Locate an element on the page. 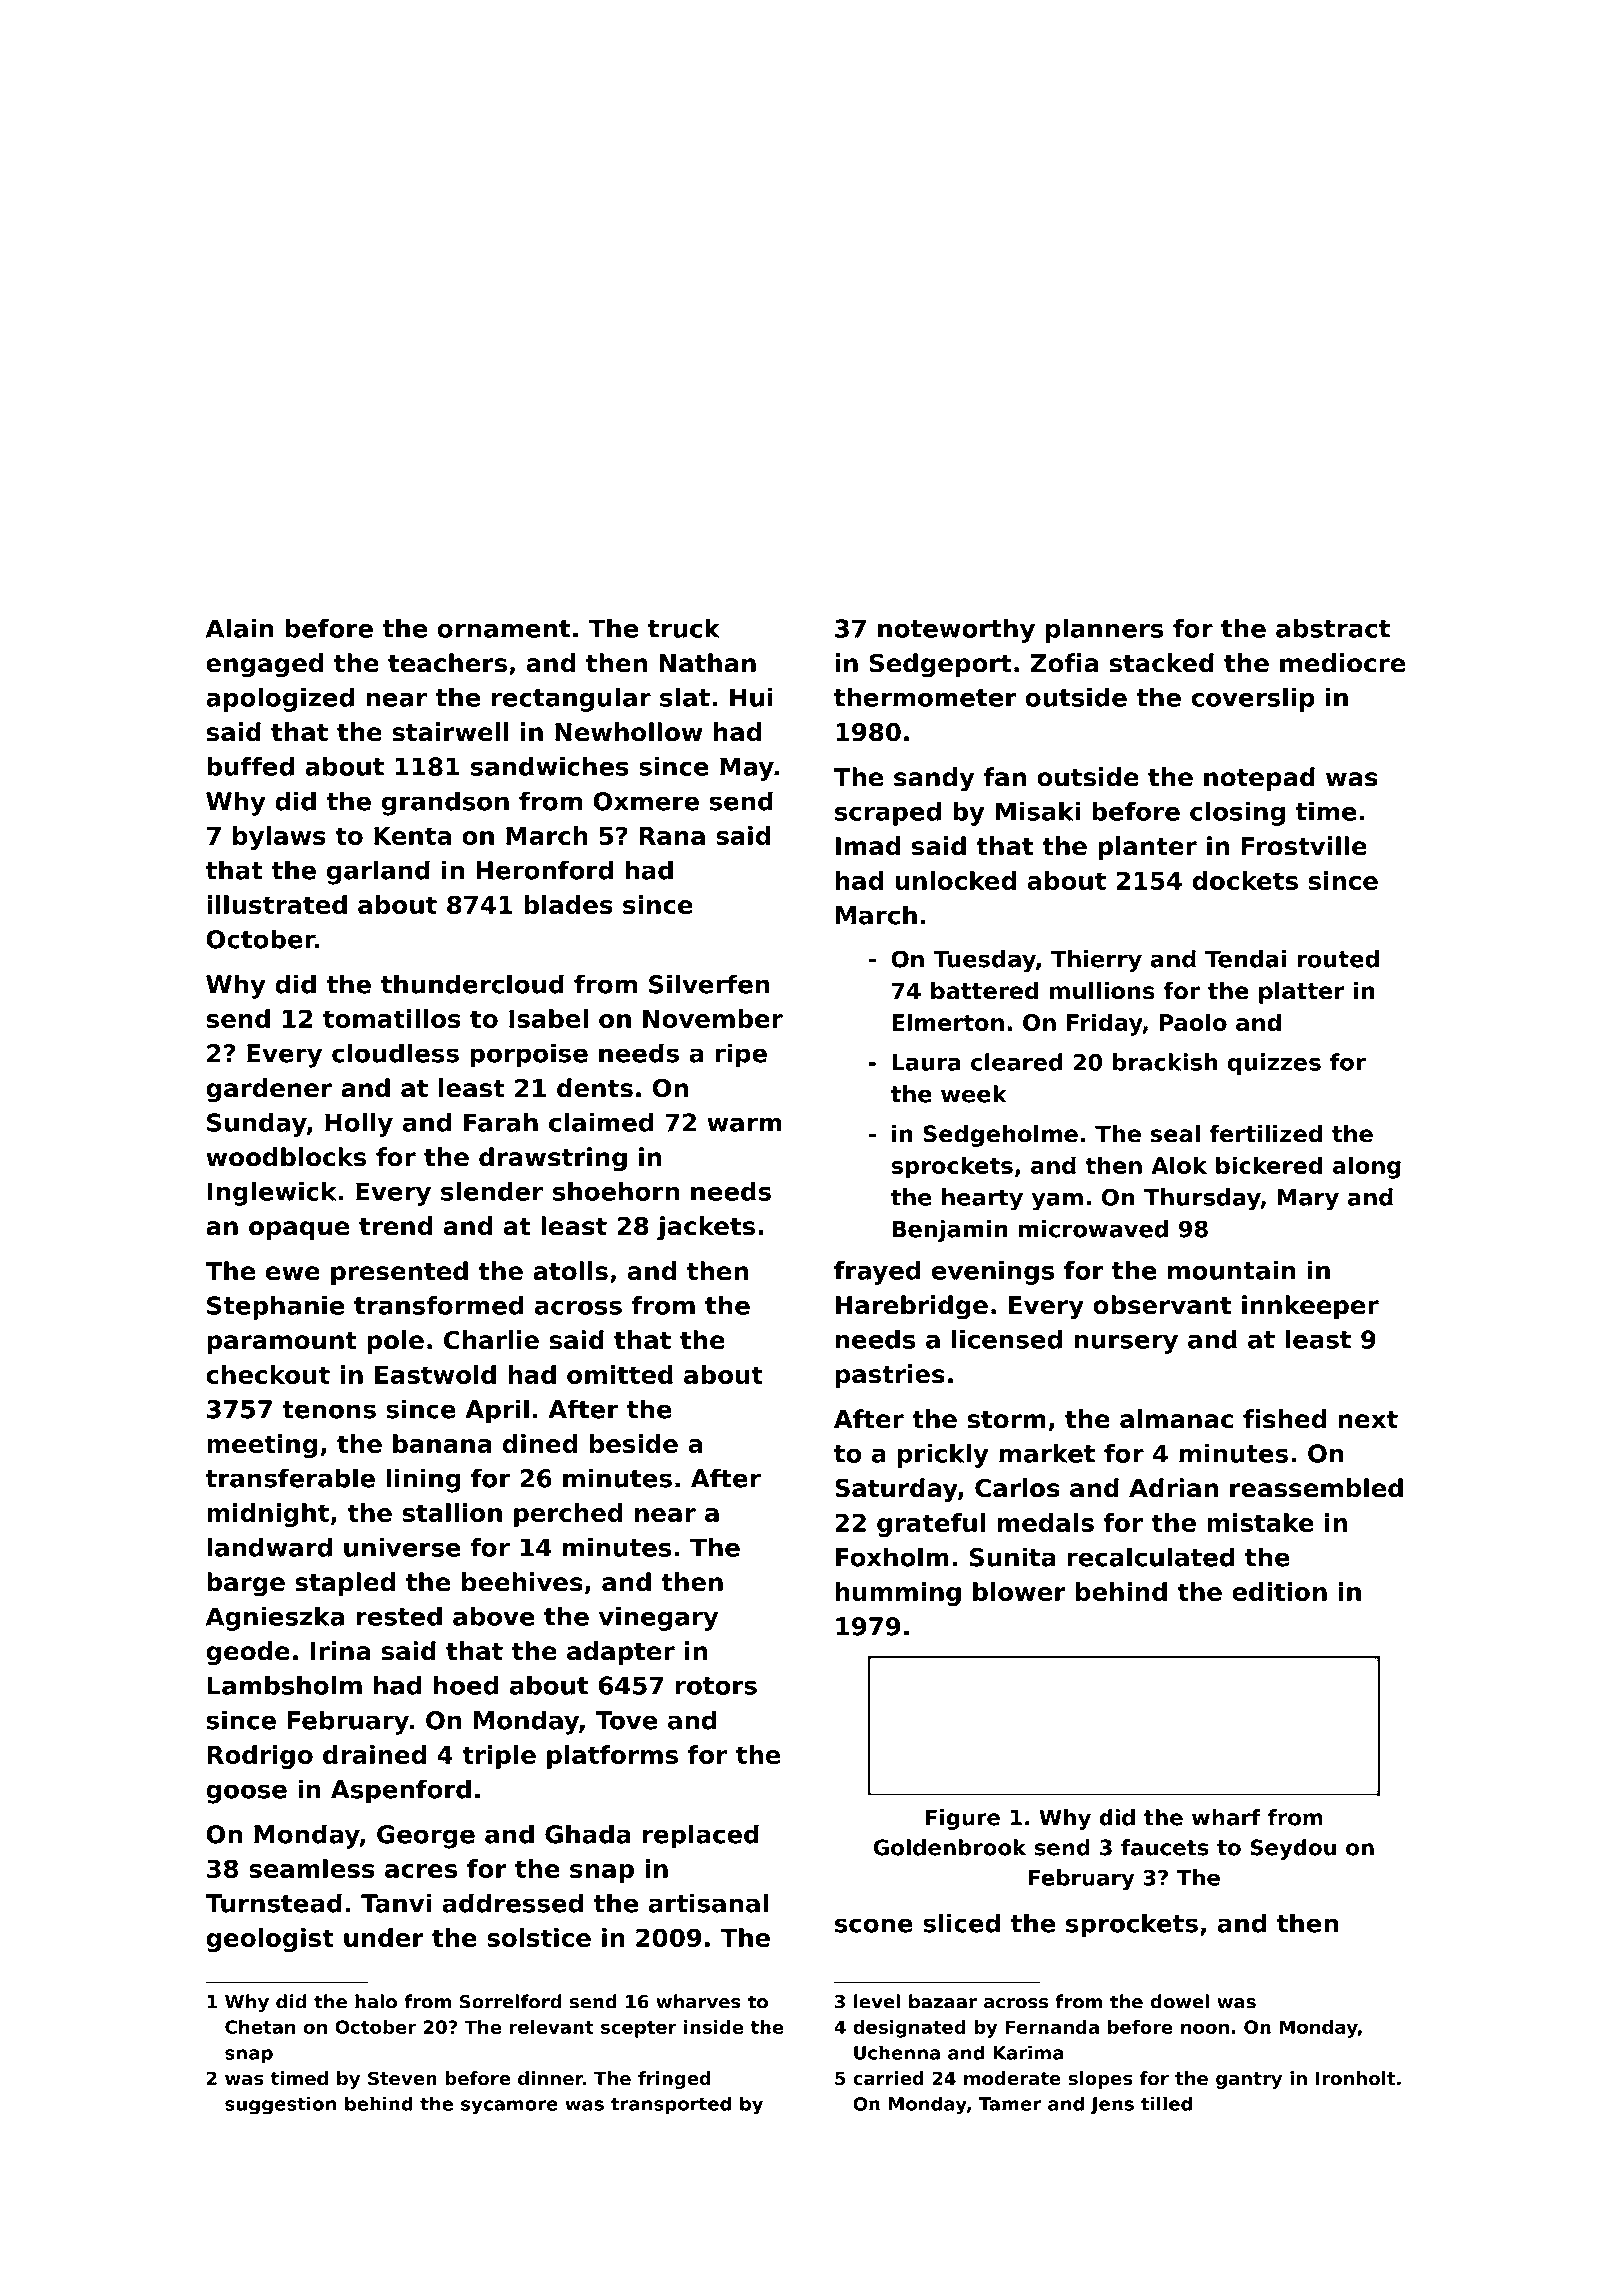  noteworthy is located at coordinates (956, 631).
